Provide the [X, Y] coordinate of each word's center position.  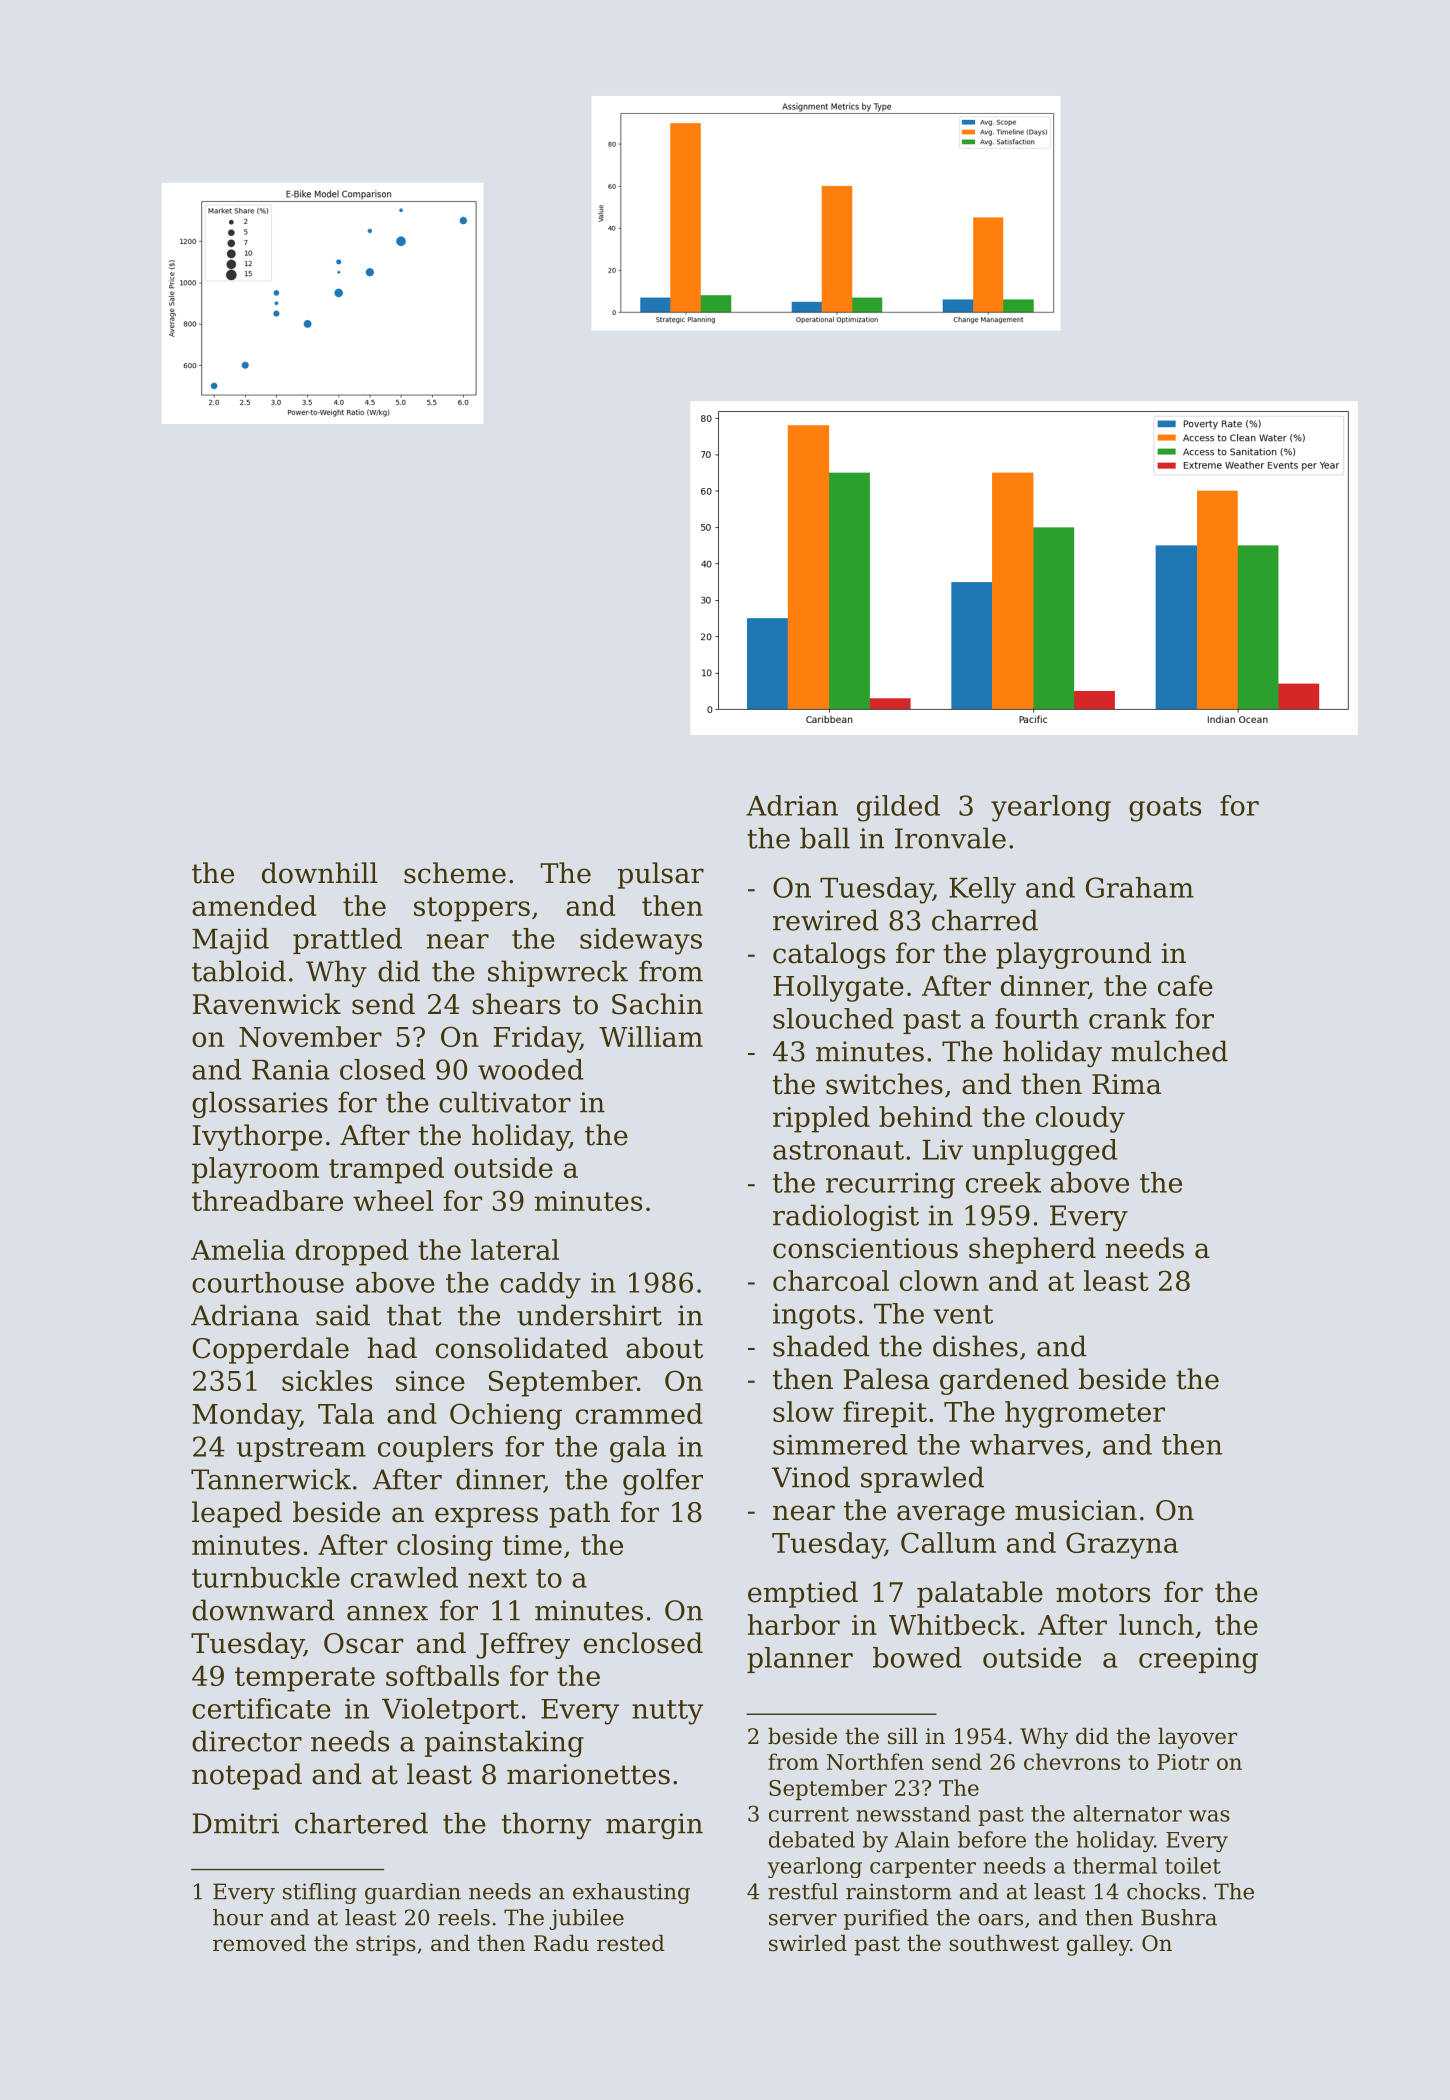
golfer [663, 1481]
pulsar [661, 875]
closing [445, 1547]
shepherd [1032, 1250]
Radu [561, 1943]
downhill [320, 873]
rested [631, 1943]
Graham [1140, 887]
